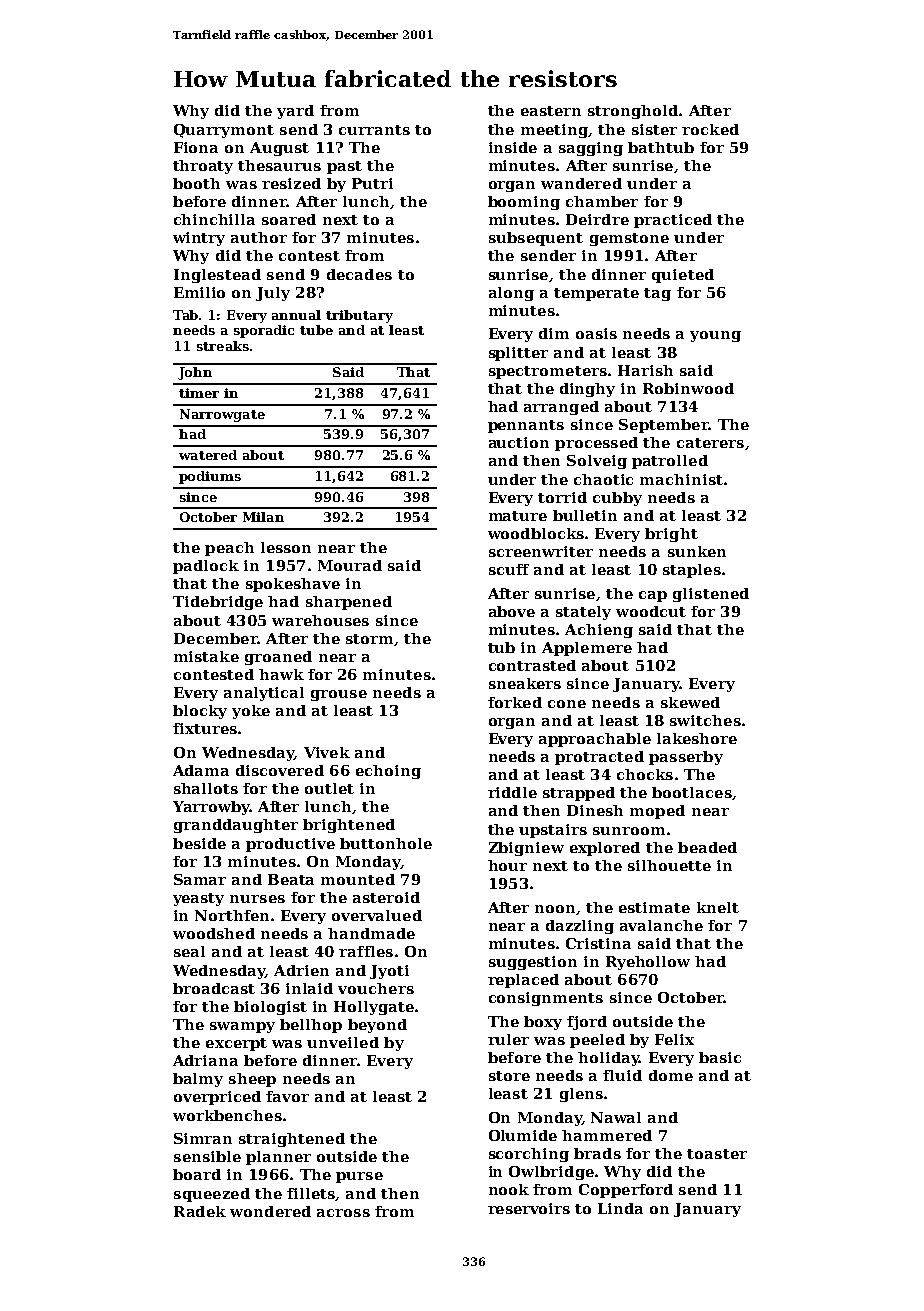 This page has width=924, height=1311. Describe the element at coordinates (201, 770) in the page. I see `Adama` at that location.
